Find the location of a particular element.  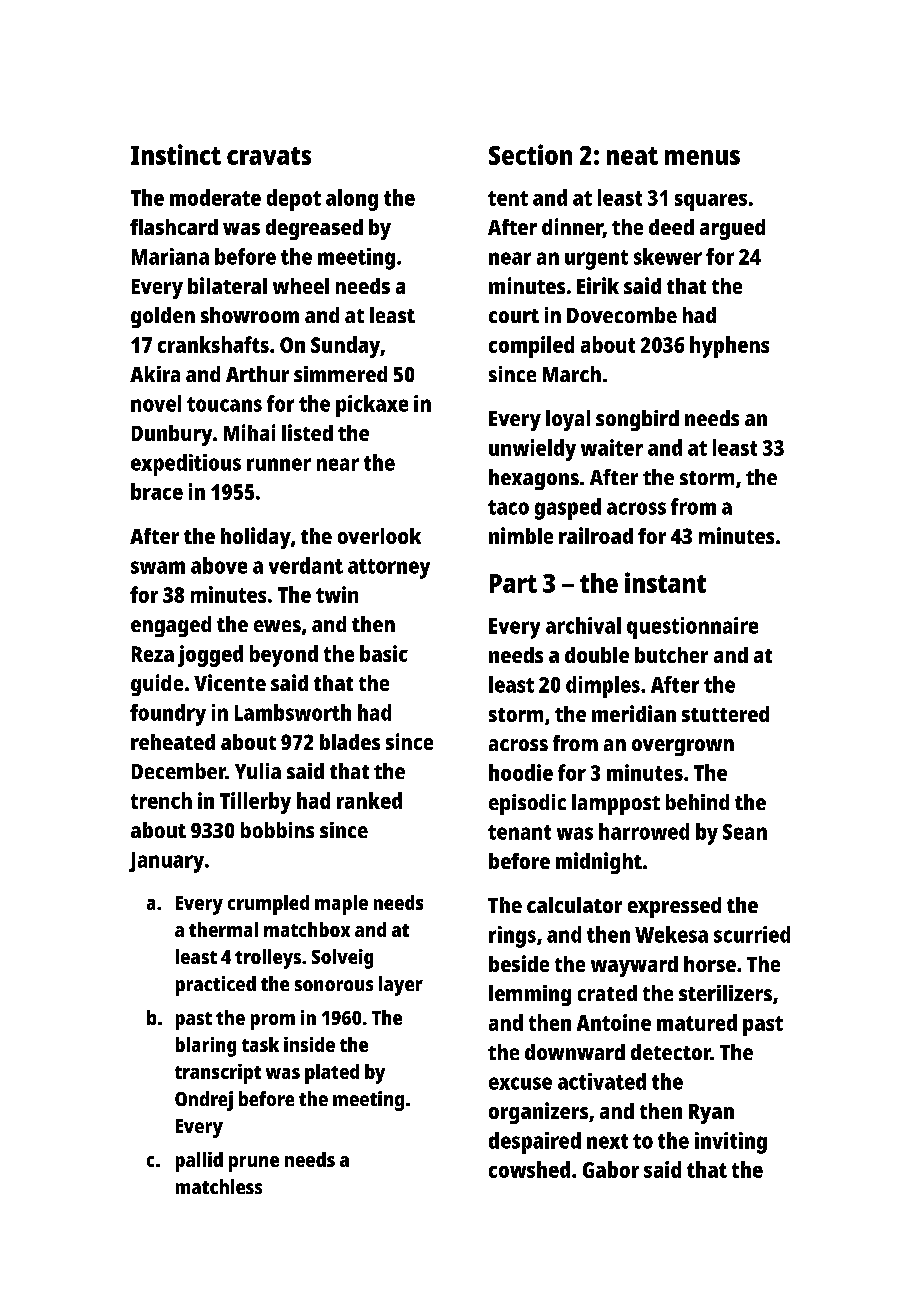

expressed is located at coordinates (674, 907).
